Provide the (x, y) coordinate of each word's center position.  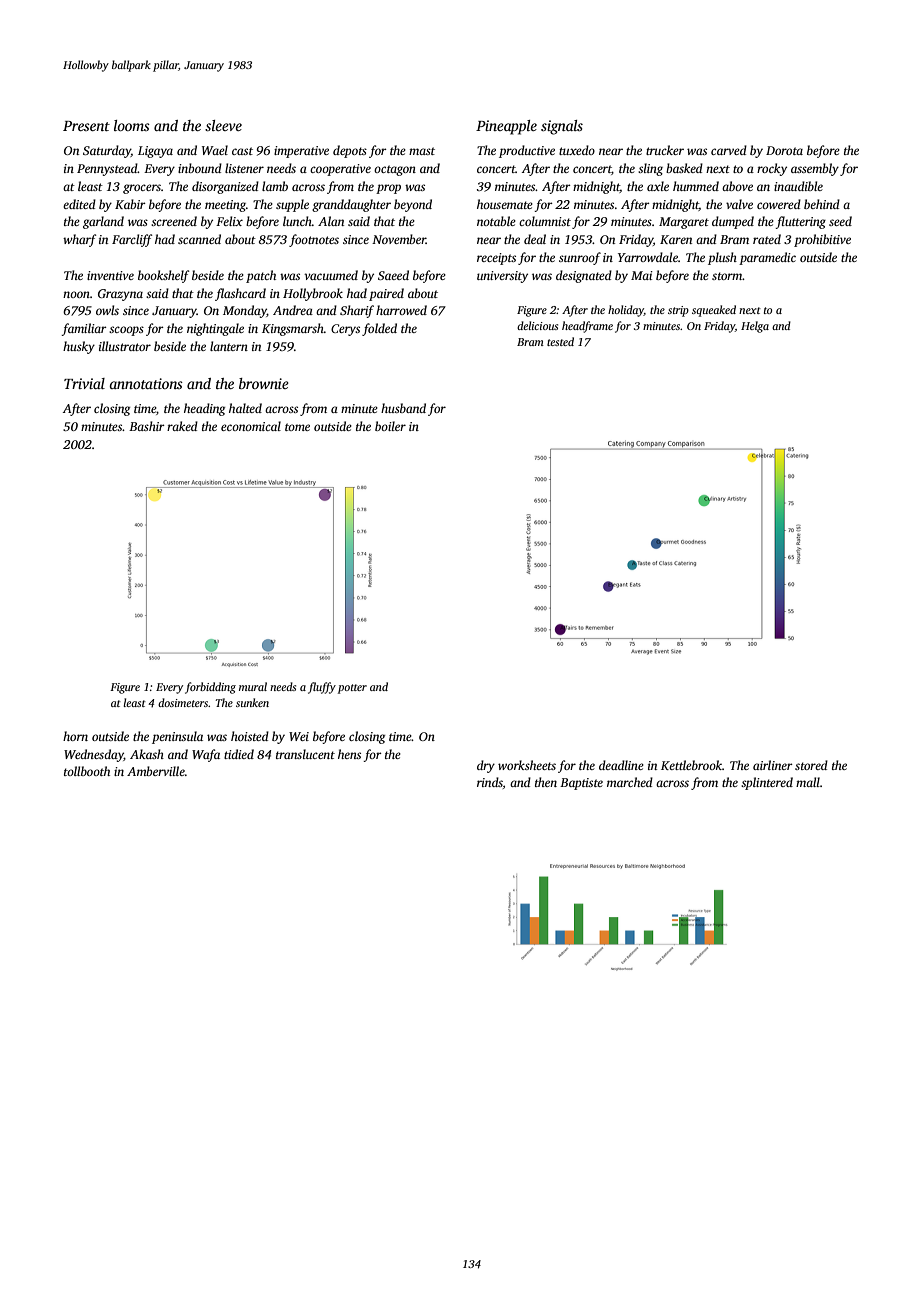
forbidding (210, 688)
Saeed (393, 275)
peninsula (177, 737)
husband (403, 408)
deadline (621, 765)
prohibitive (822, 240)
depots (350, 151)
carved (729, 150)
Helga (755, 327)
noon (76, 294)
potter (352, 689)
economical (251, 426)
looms (132, 125)
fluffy (322, 688)
